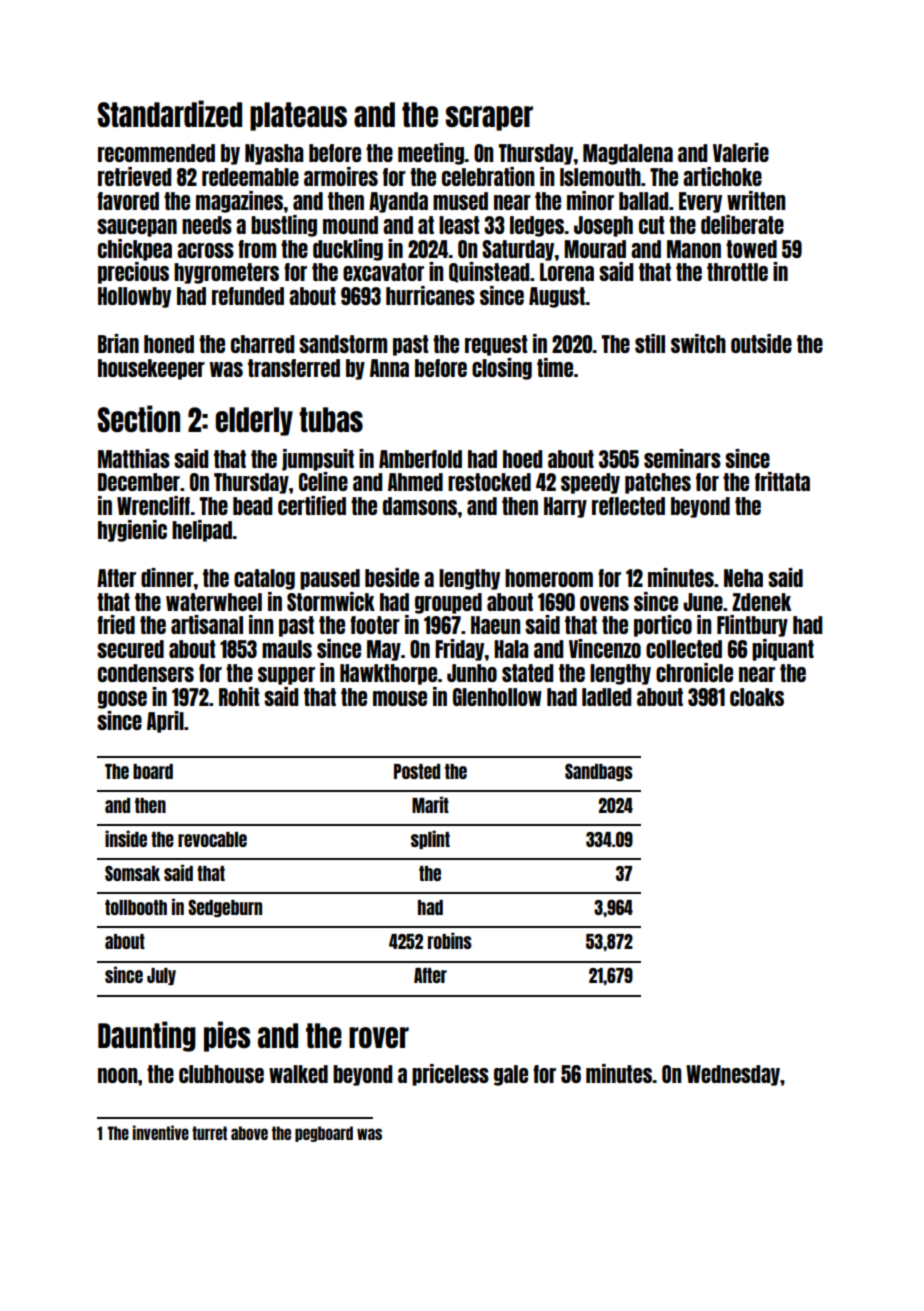 This page has width=924, height=1311. Describe the element at coordinates (761, 343) in the page. I see `outside` at that location.
